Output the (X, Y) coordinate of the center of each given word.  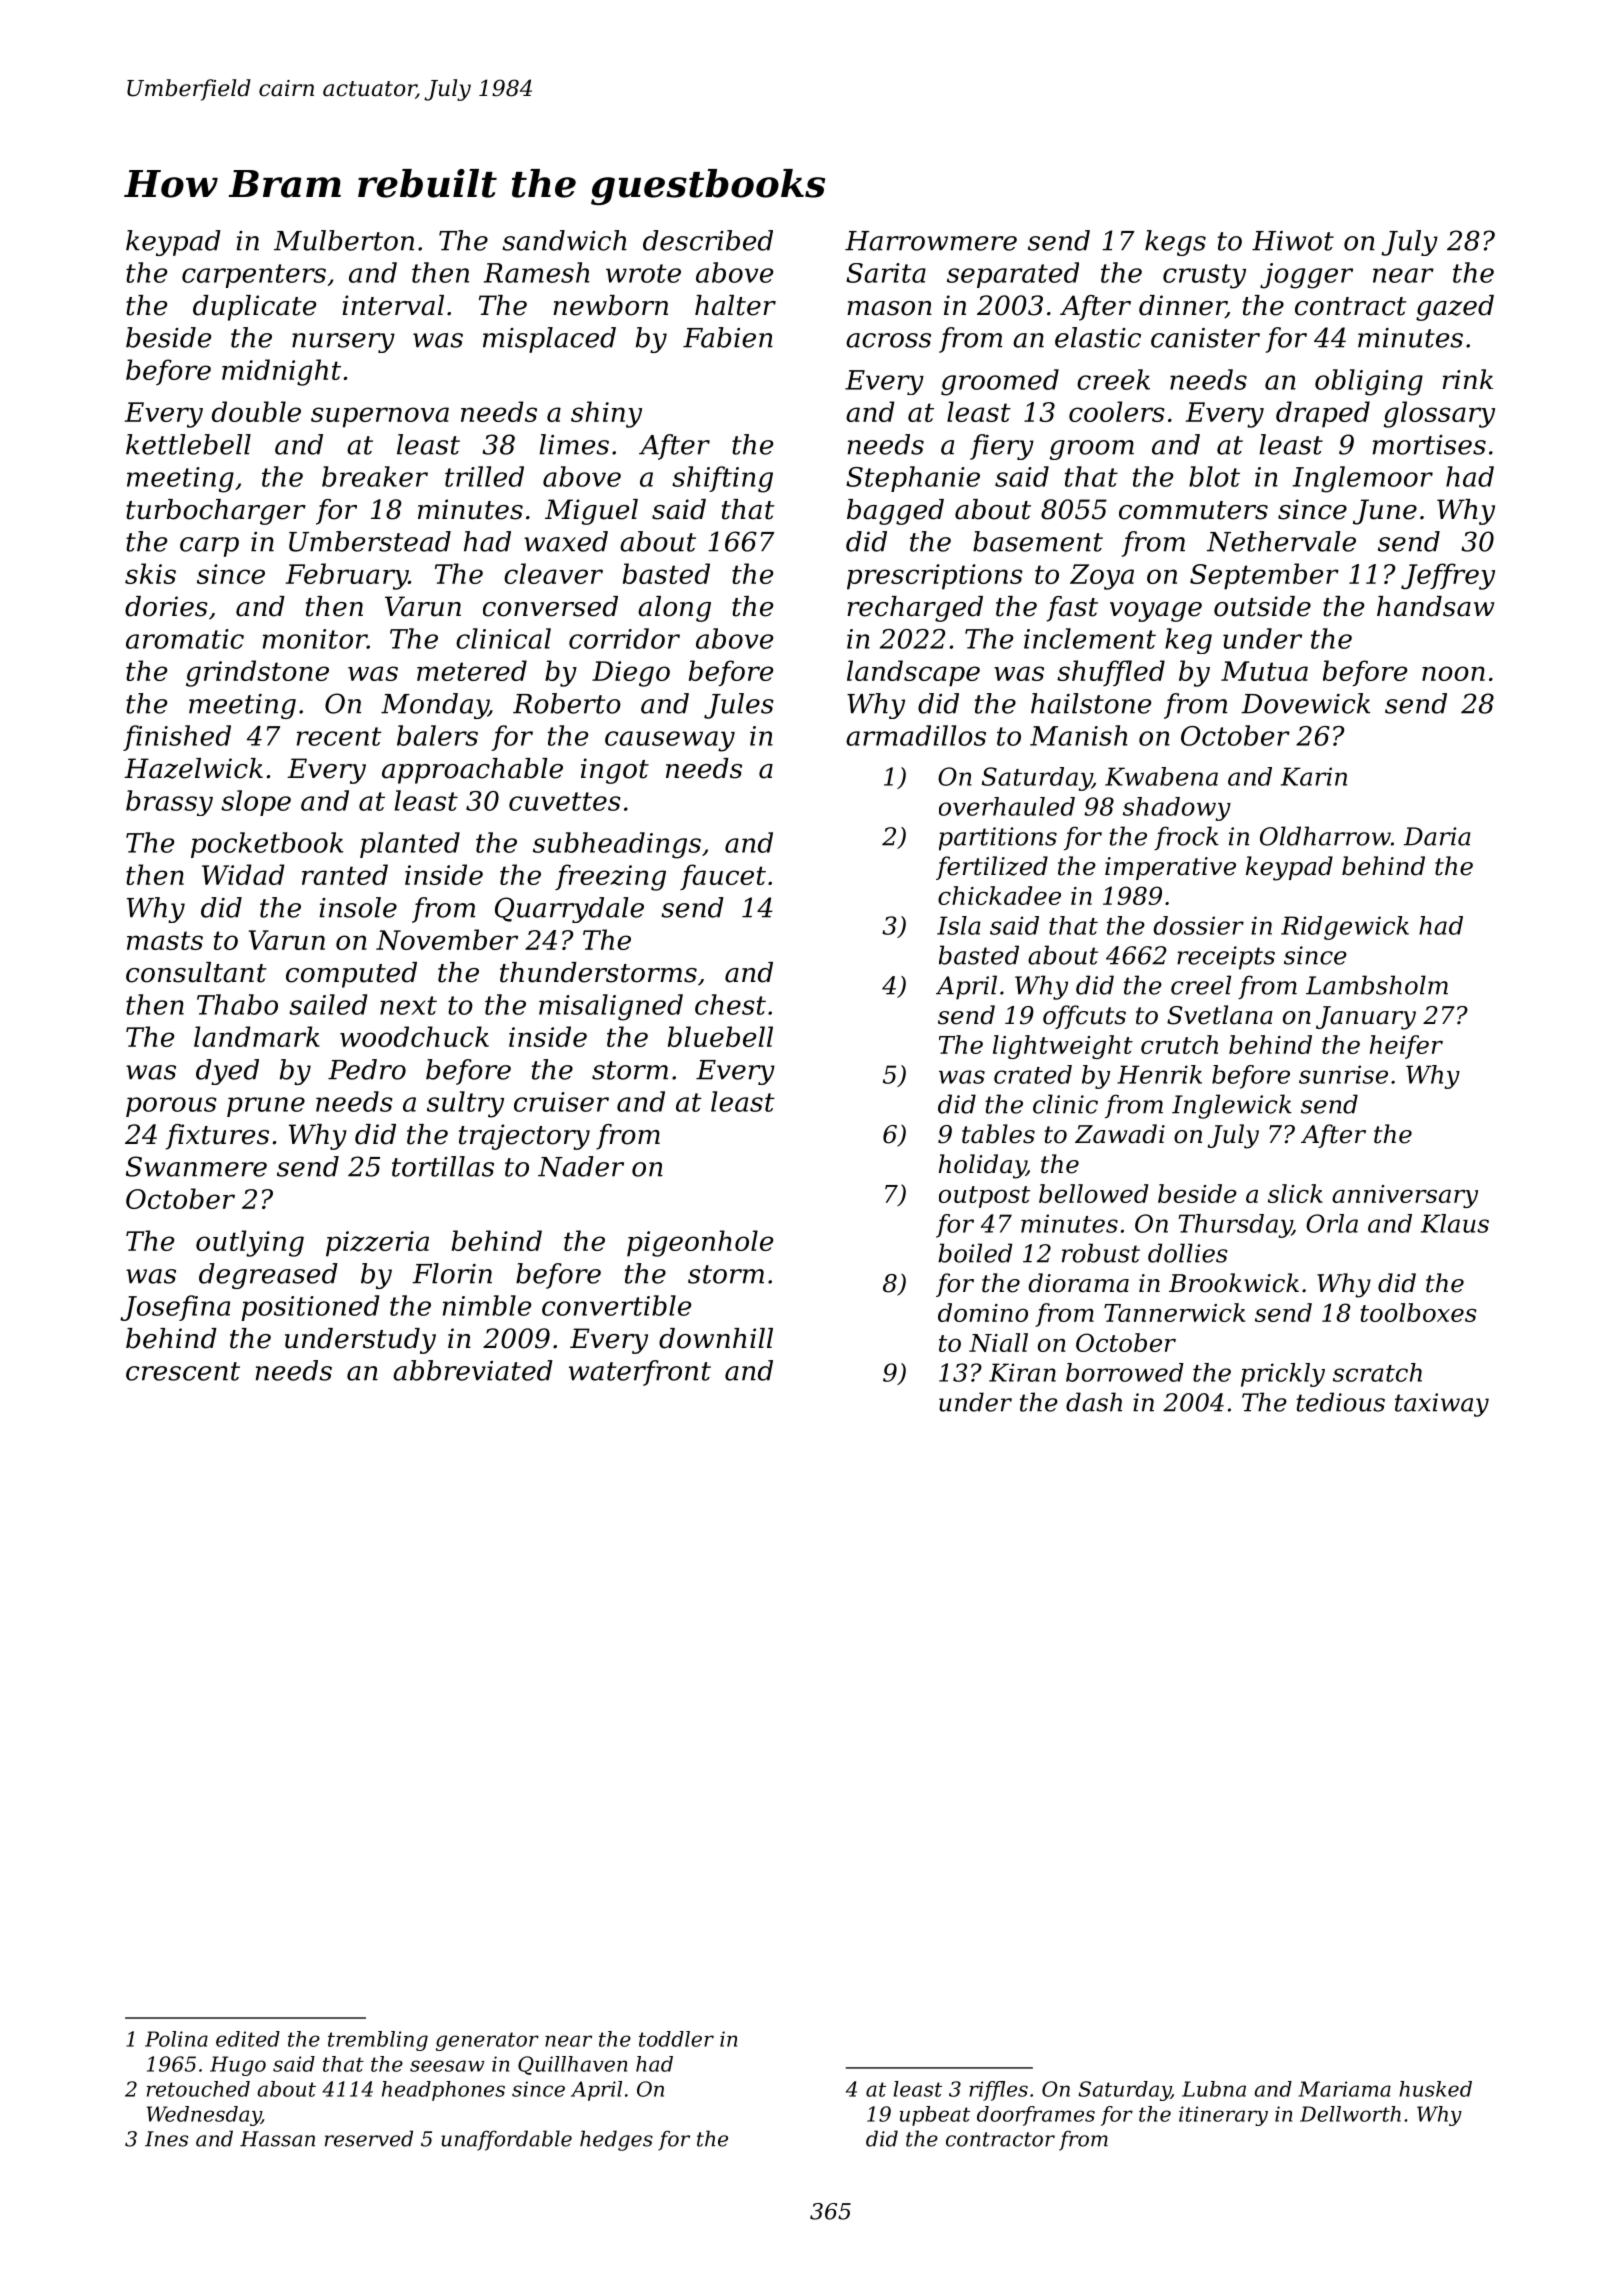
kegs (1175, 243)
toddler (676, 2039)
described (708, 240)
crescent (183, 1371)
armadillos (916, 735)
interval (393, 305)
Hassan (277, 2139)
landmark (257, 1036)
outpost (984, 1197)
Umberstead (370, 541)
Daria (1437, 836)
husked (1435, 2089)
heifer (1406, 1047)
